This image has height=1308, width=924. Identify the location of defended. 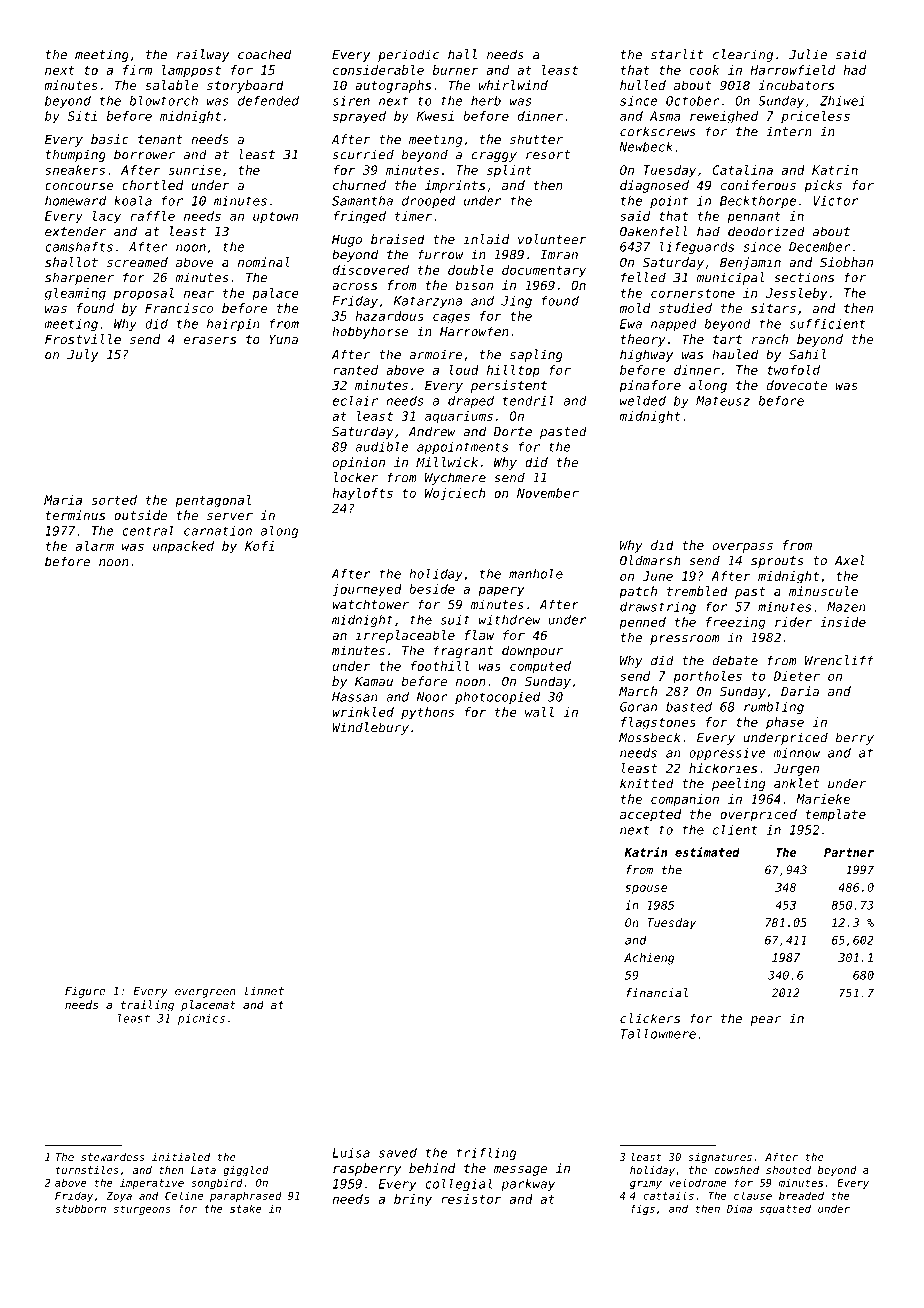
(268, 101).
